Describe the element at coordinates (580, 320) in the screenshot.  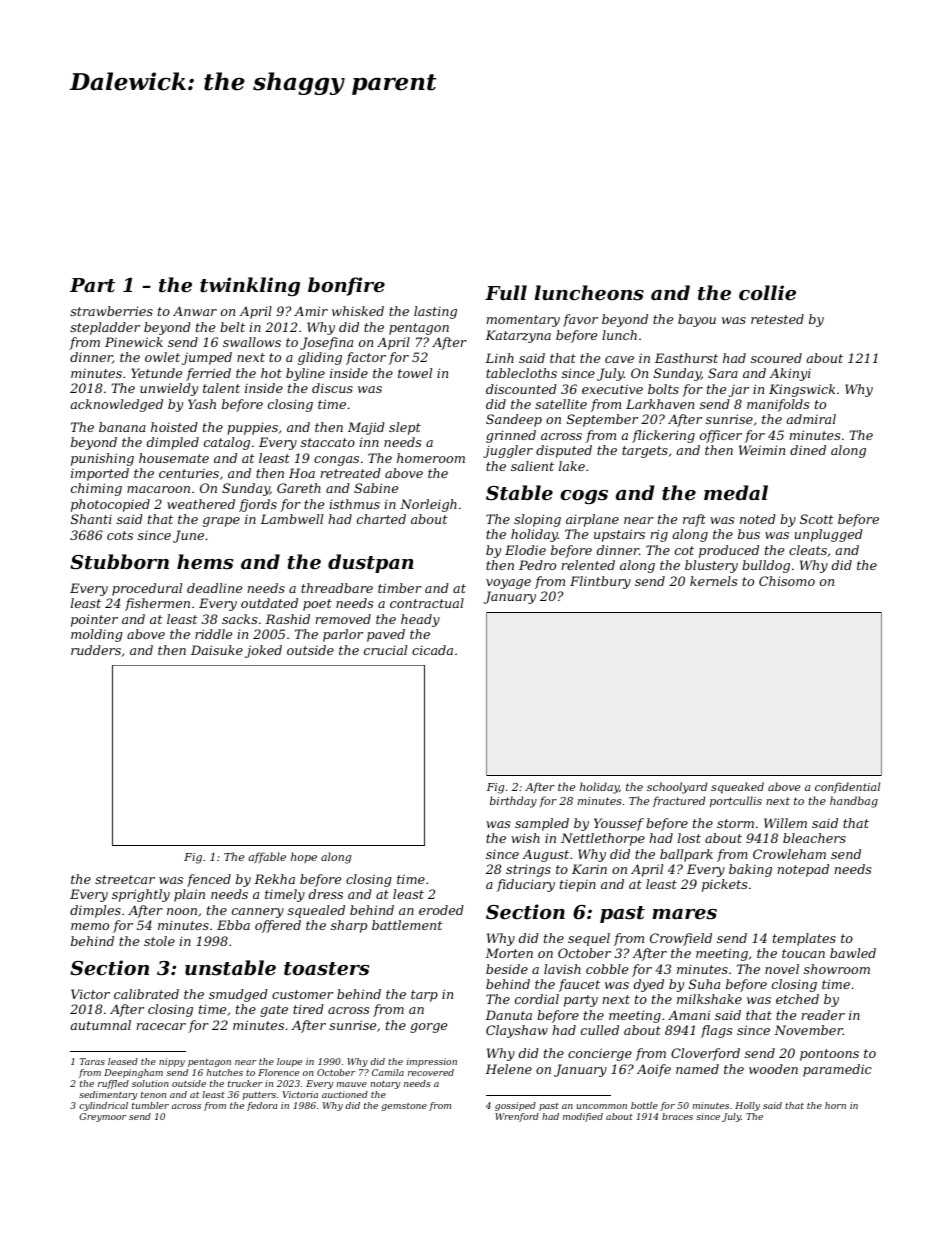
I see `favor` at that location.
